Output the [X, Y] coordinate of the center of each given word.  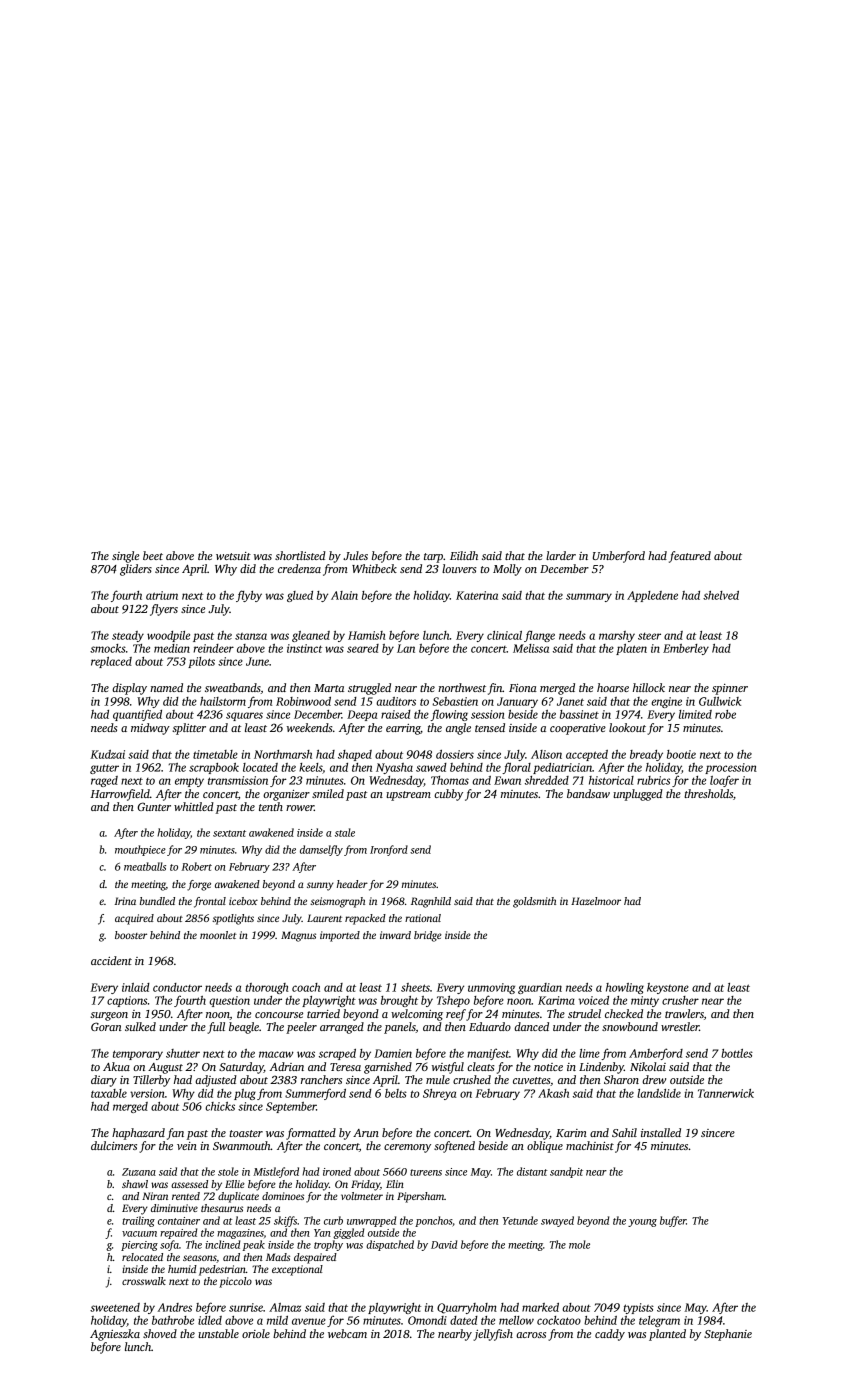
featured [690, 557]
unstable [218, 1333]
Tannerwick [726, 1093]
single [125, 557]
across [531, 1335]
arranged [342, 1028]
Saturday [241, 1068]
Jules [355, 555]
